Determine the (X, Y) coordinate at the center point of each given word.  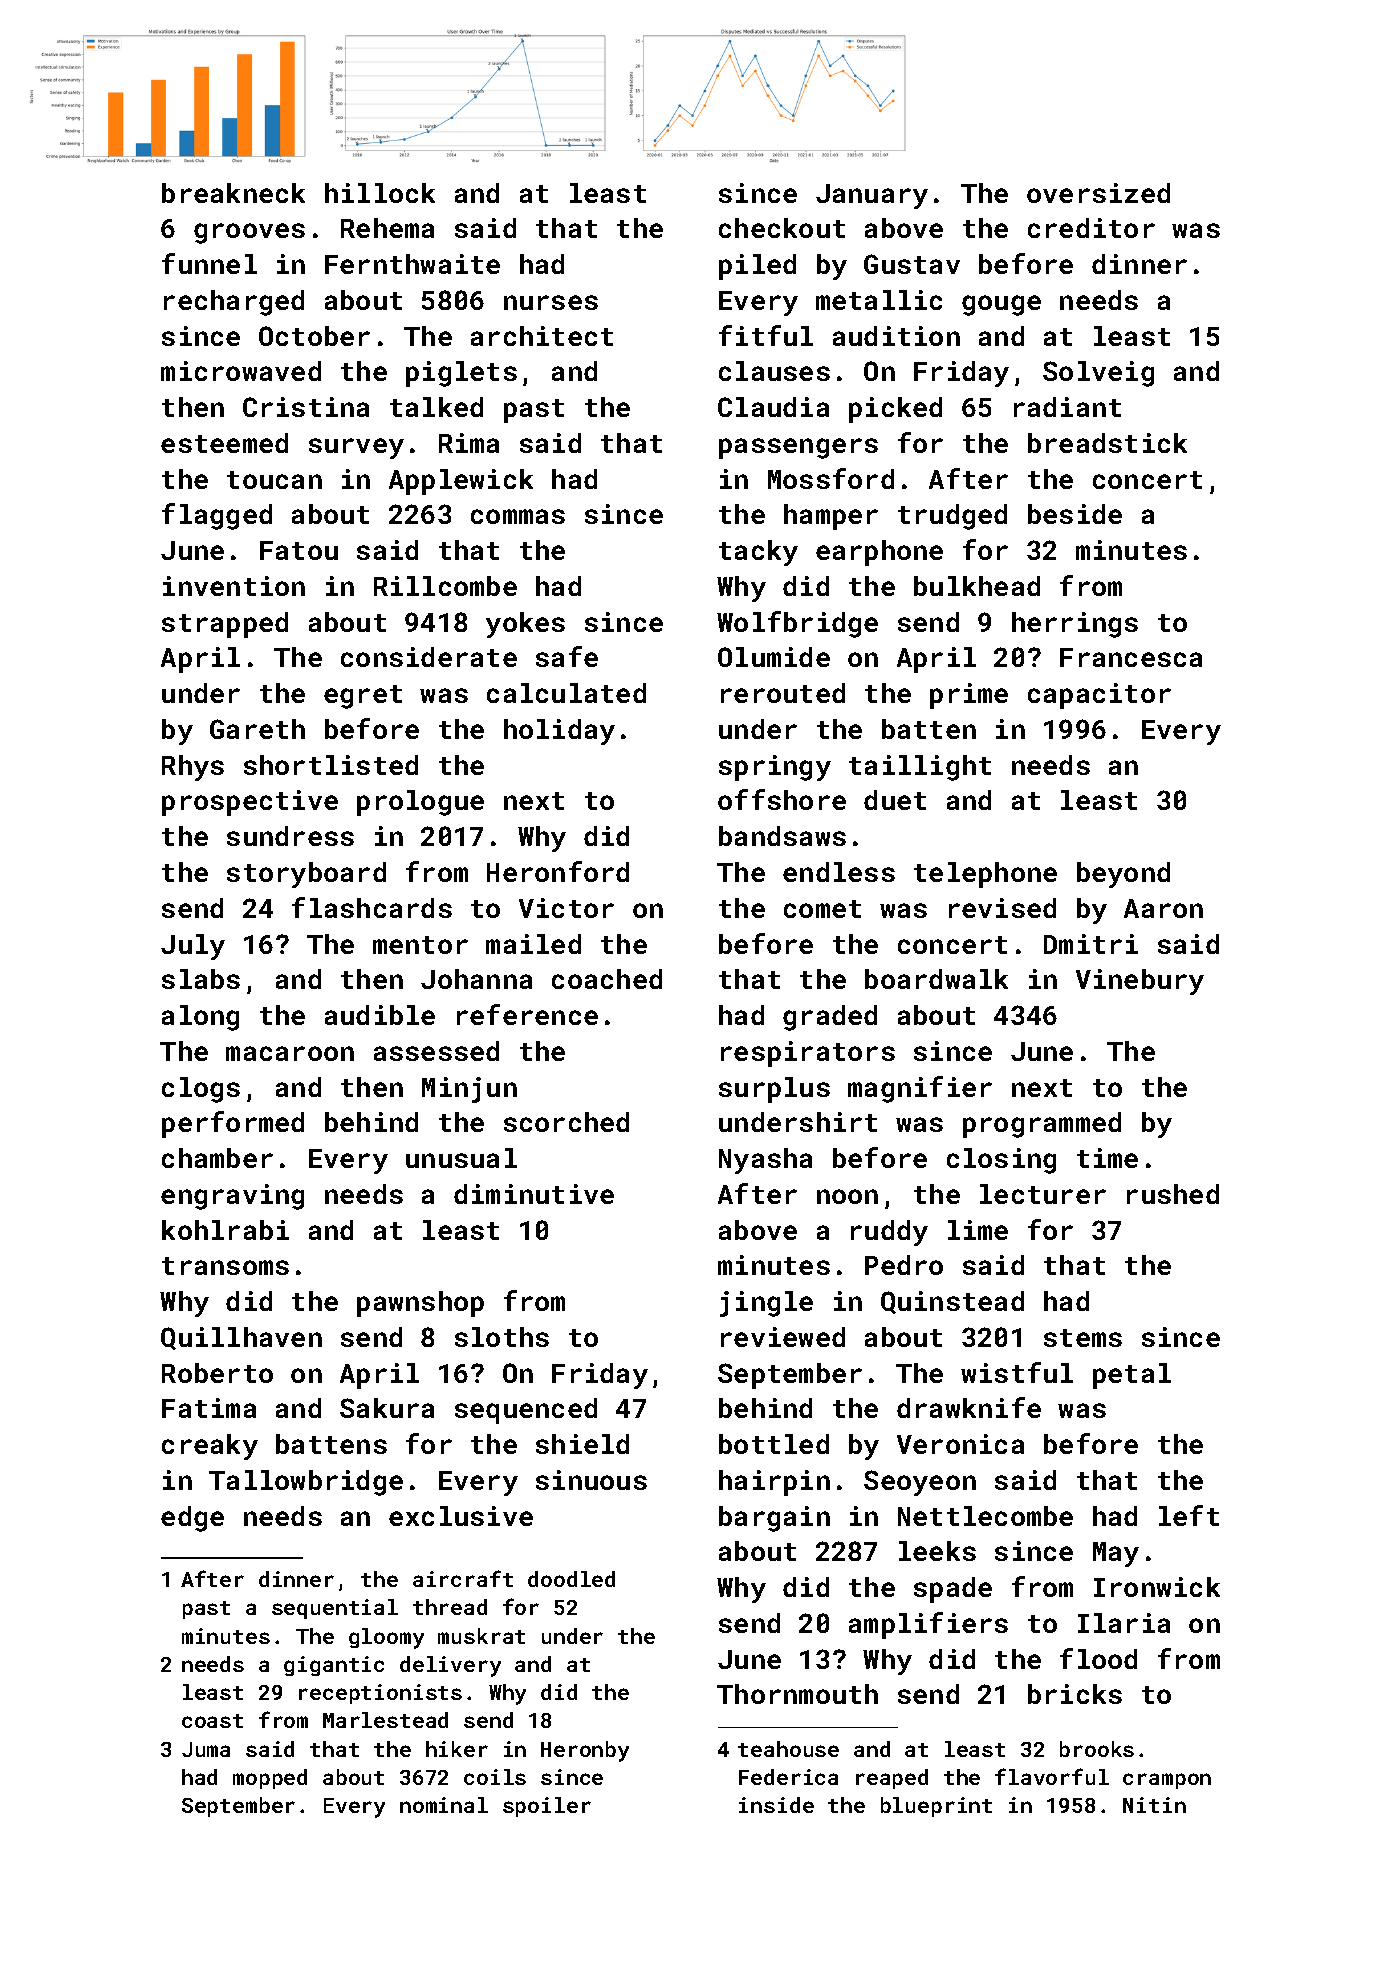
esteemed (224, 443)
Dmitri (1091, 944)
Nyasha (765, 1161)
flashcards (372, 907)
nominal (444, 1805)
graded (830, 1018)
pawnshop (420, 1304)
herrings (1075, 625)
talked (436, 407)
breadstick (1107, 443)
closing (1001, 1161)
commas (518, 516)
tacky (758, 553)
